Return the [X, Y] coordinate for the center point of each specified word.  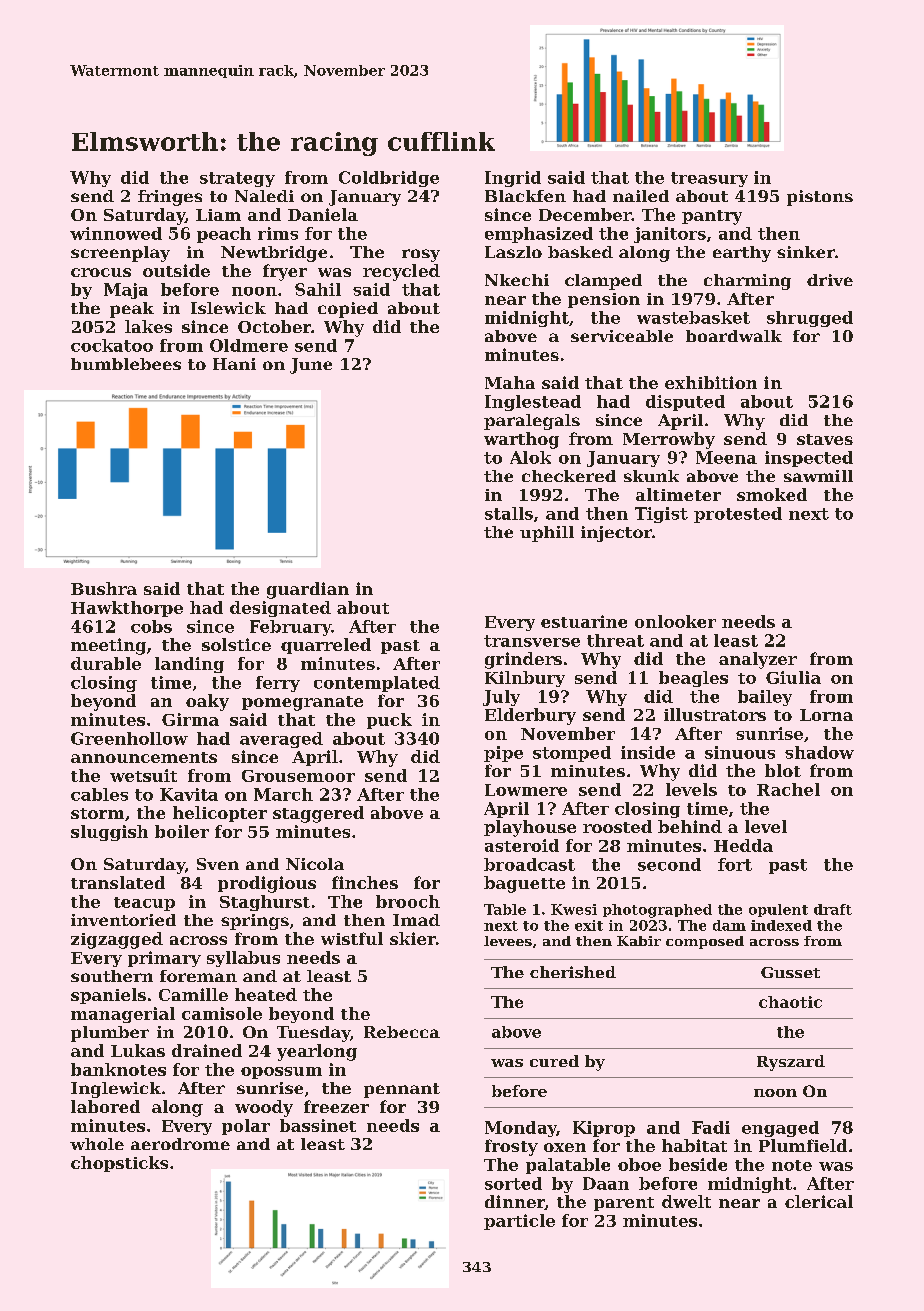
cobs [151, 626]
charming [747, 282]
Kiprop [604, 1129]
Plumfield [803, 1145]
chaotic [790, 1002]
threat [615, 640]
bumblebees [126, 364]
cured [554, 1061]
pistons [820, 198]
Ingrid [513, 179]
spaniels [108, 996]
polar [246, 1127]
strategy [237, 179]
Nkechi [517, 280]
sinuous [740, 752]
